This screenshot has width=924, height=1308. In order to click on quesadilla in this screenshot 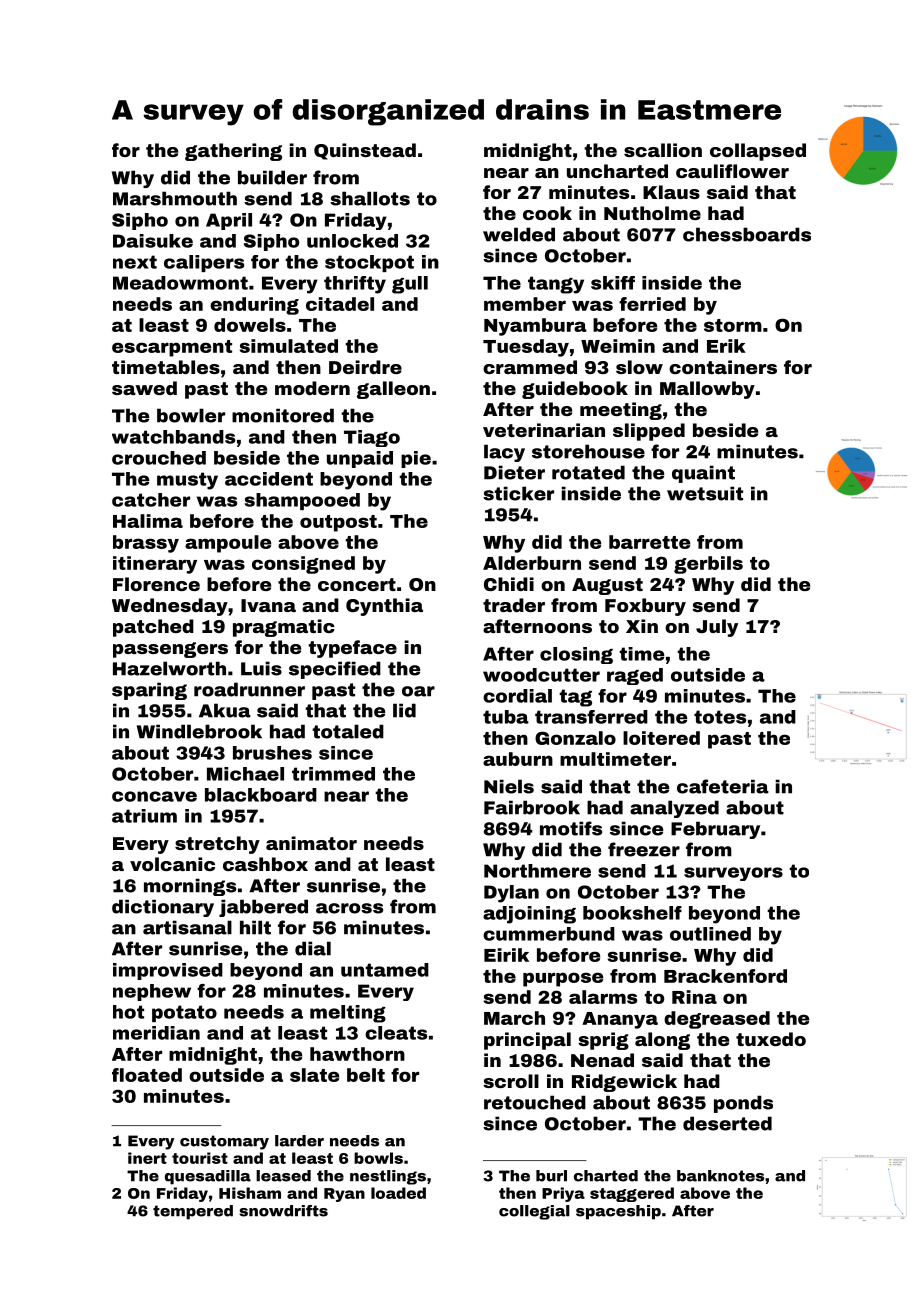, I will do `click(208, 1177)`.
